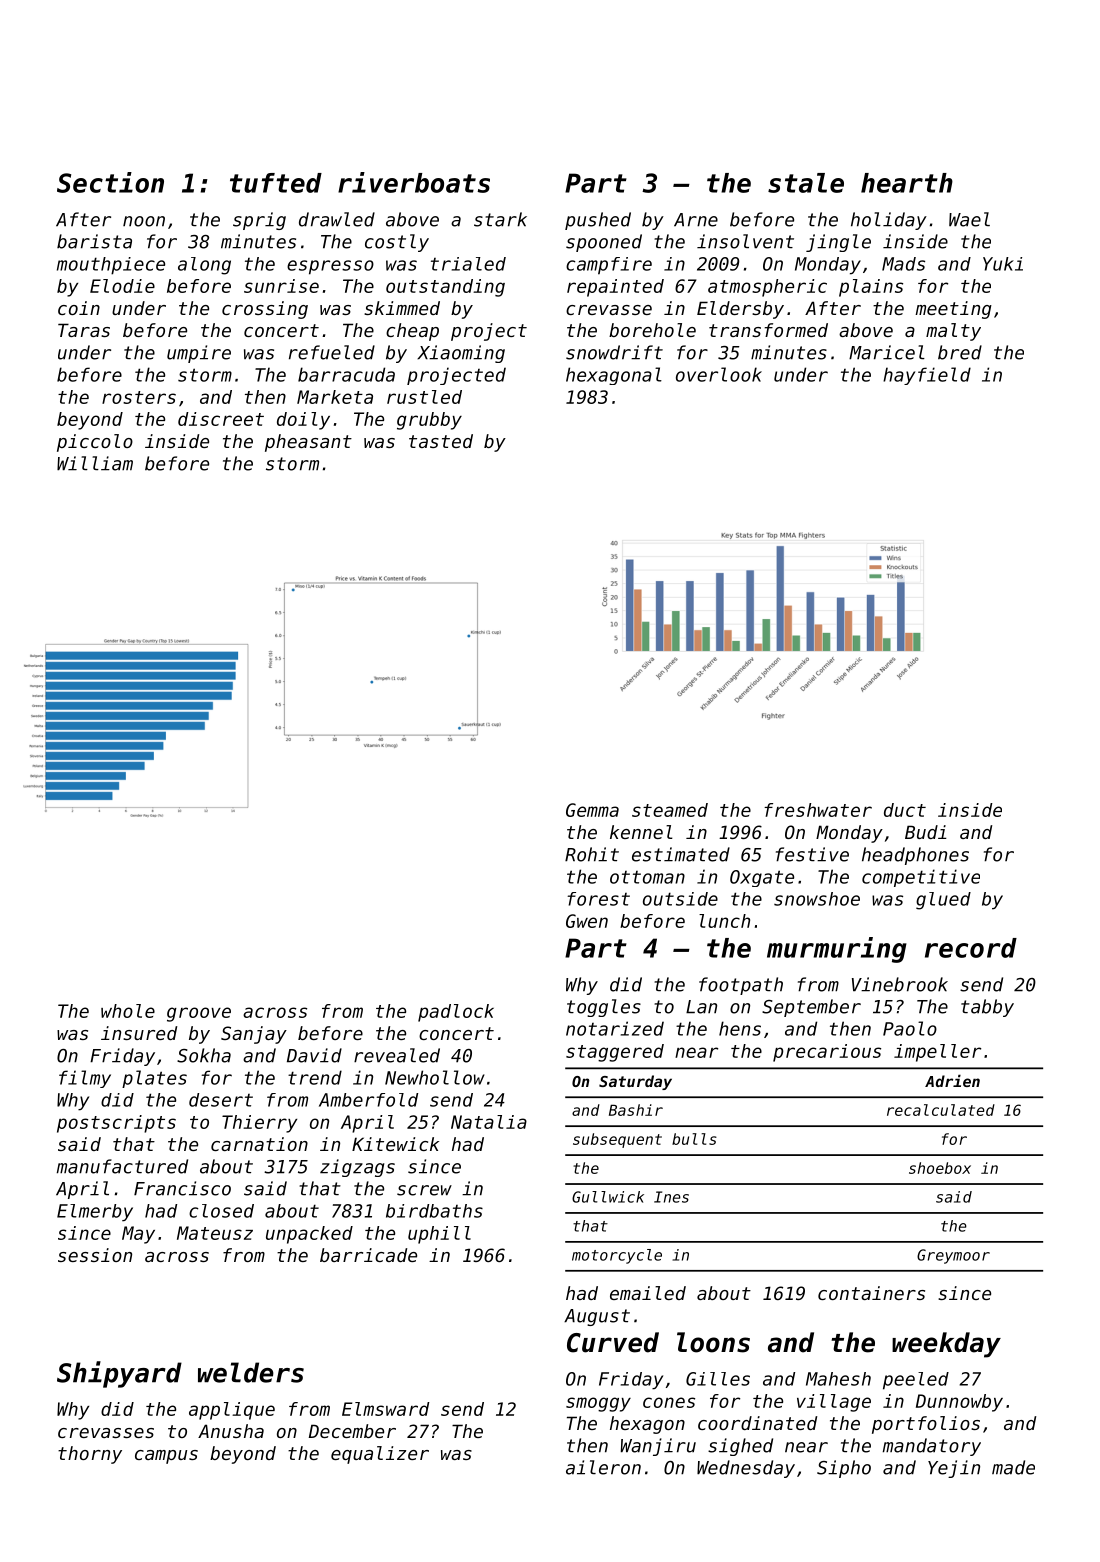  Describe the element at coordinates (397, 1055) in the screenshot. I see `revealed` at that location.
